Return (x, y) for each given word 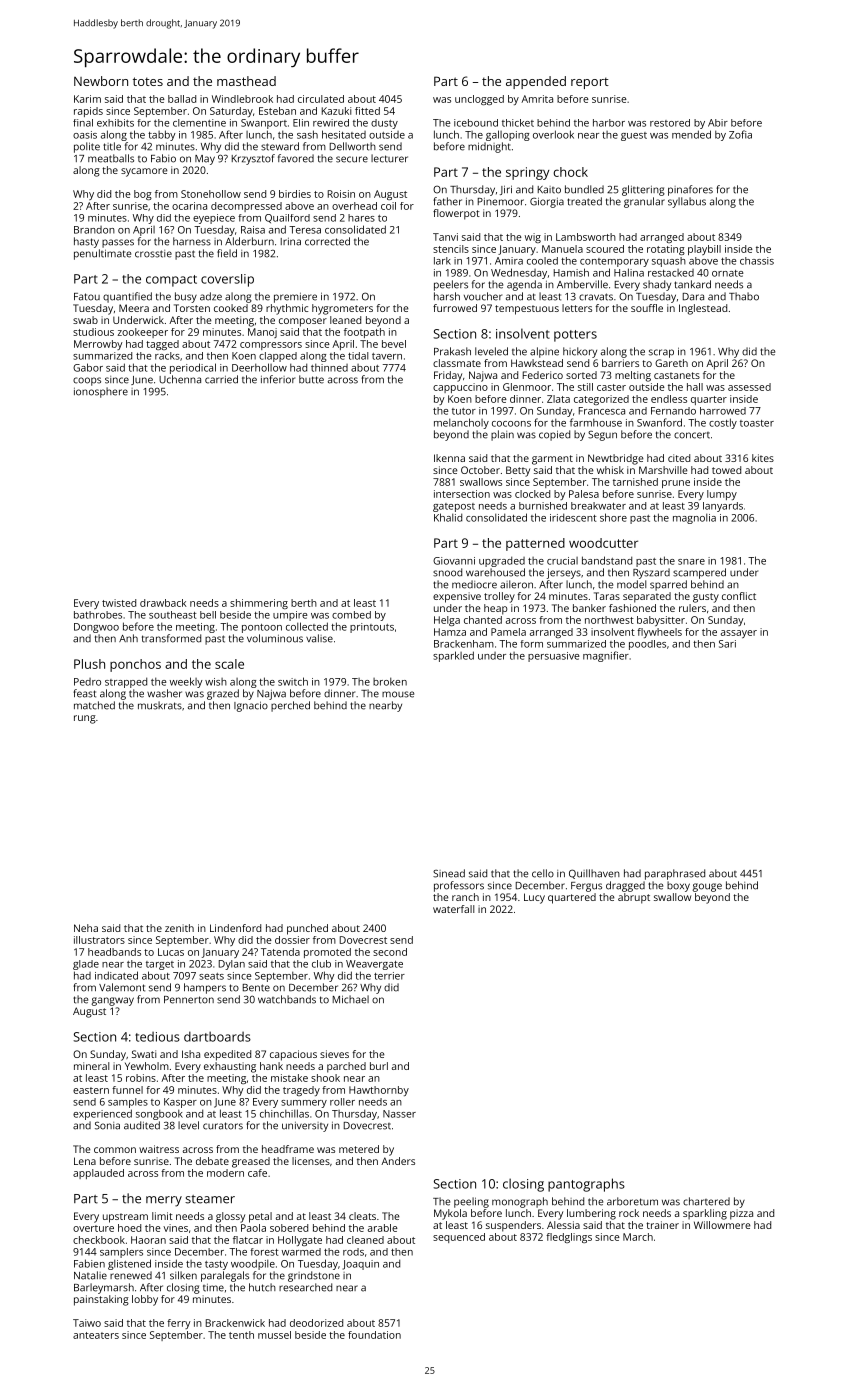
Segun (602, 436)
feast (84, 693)
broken (390, 681)
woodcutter (603, 543)
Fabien (89, 1263)
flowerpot (456, 214)
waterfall (453, 909)
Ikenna (449, 458)
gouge (707, 887)
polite (87, 147)
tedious (157, 1037)
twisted (119, 603)
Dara (693, 297)
